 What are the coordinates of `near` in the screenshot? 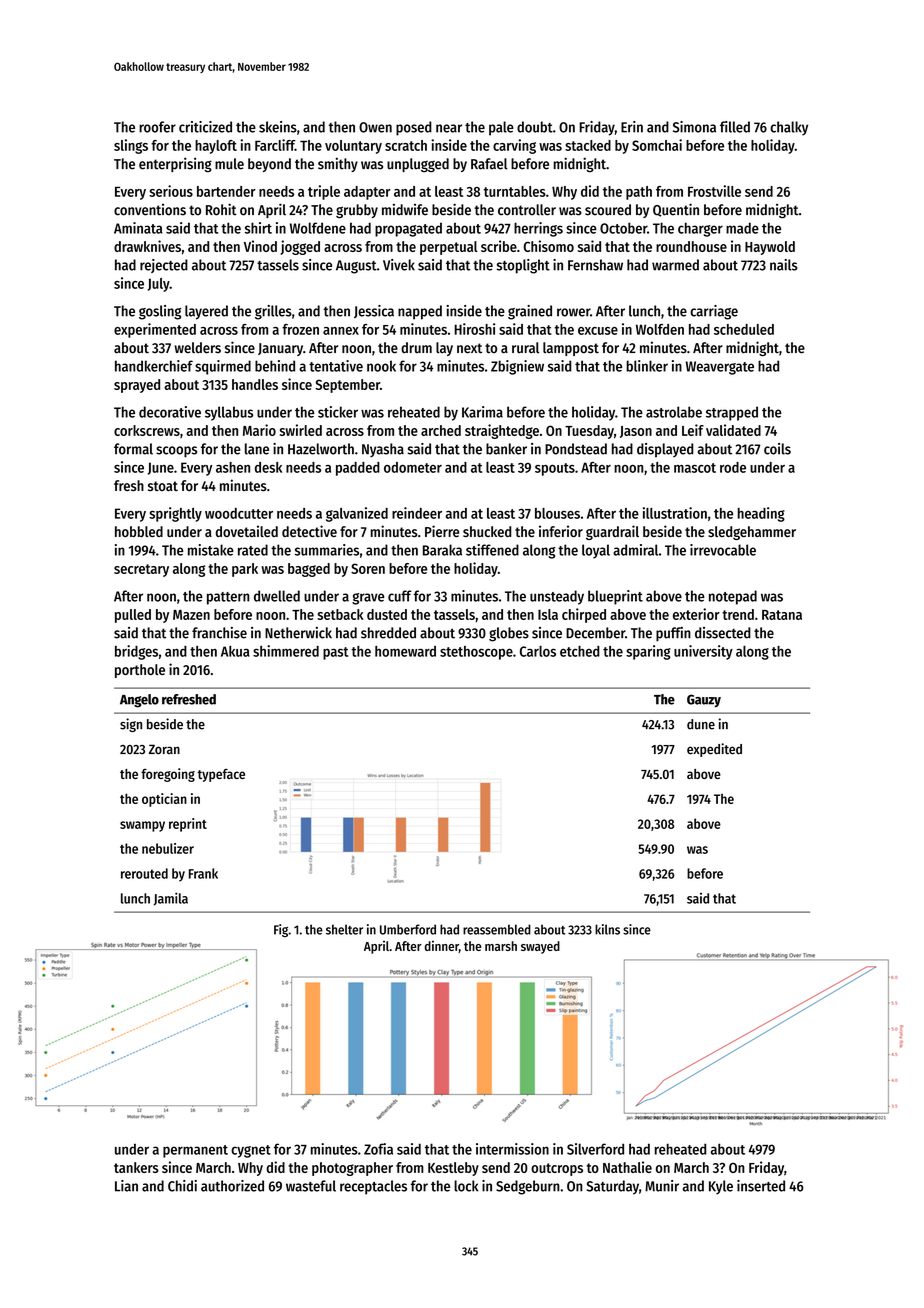 It's located at (449, 128).
